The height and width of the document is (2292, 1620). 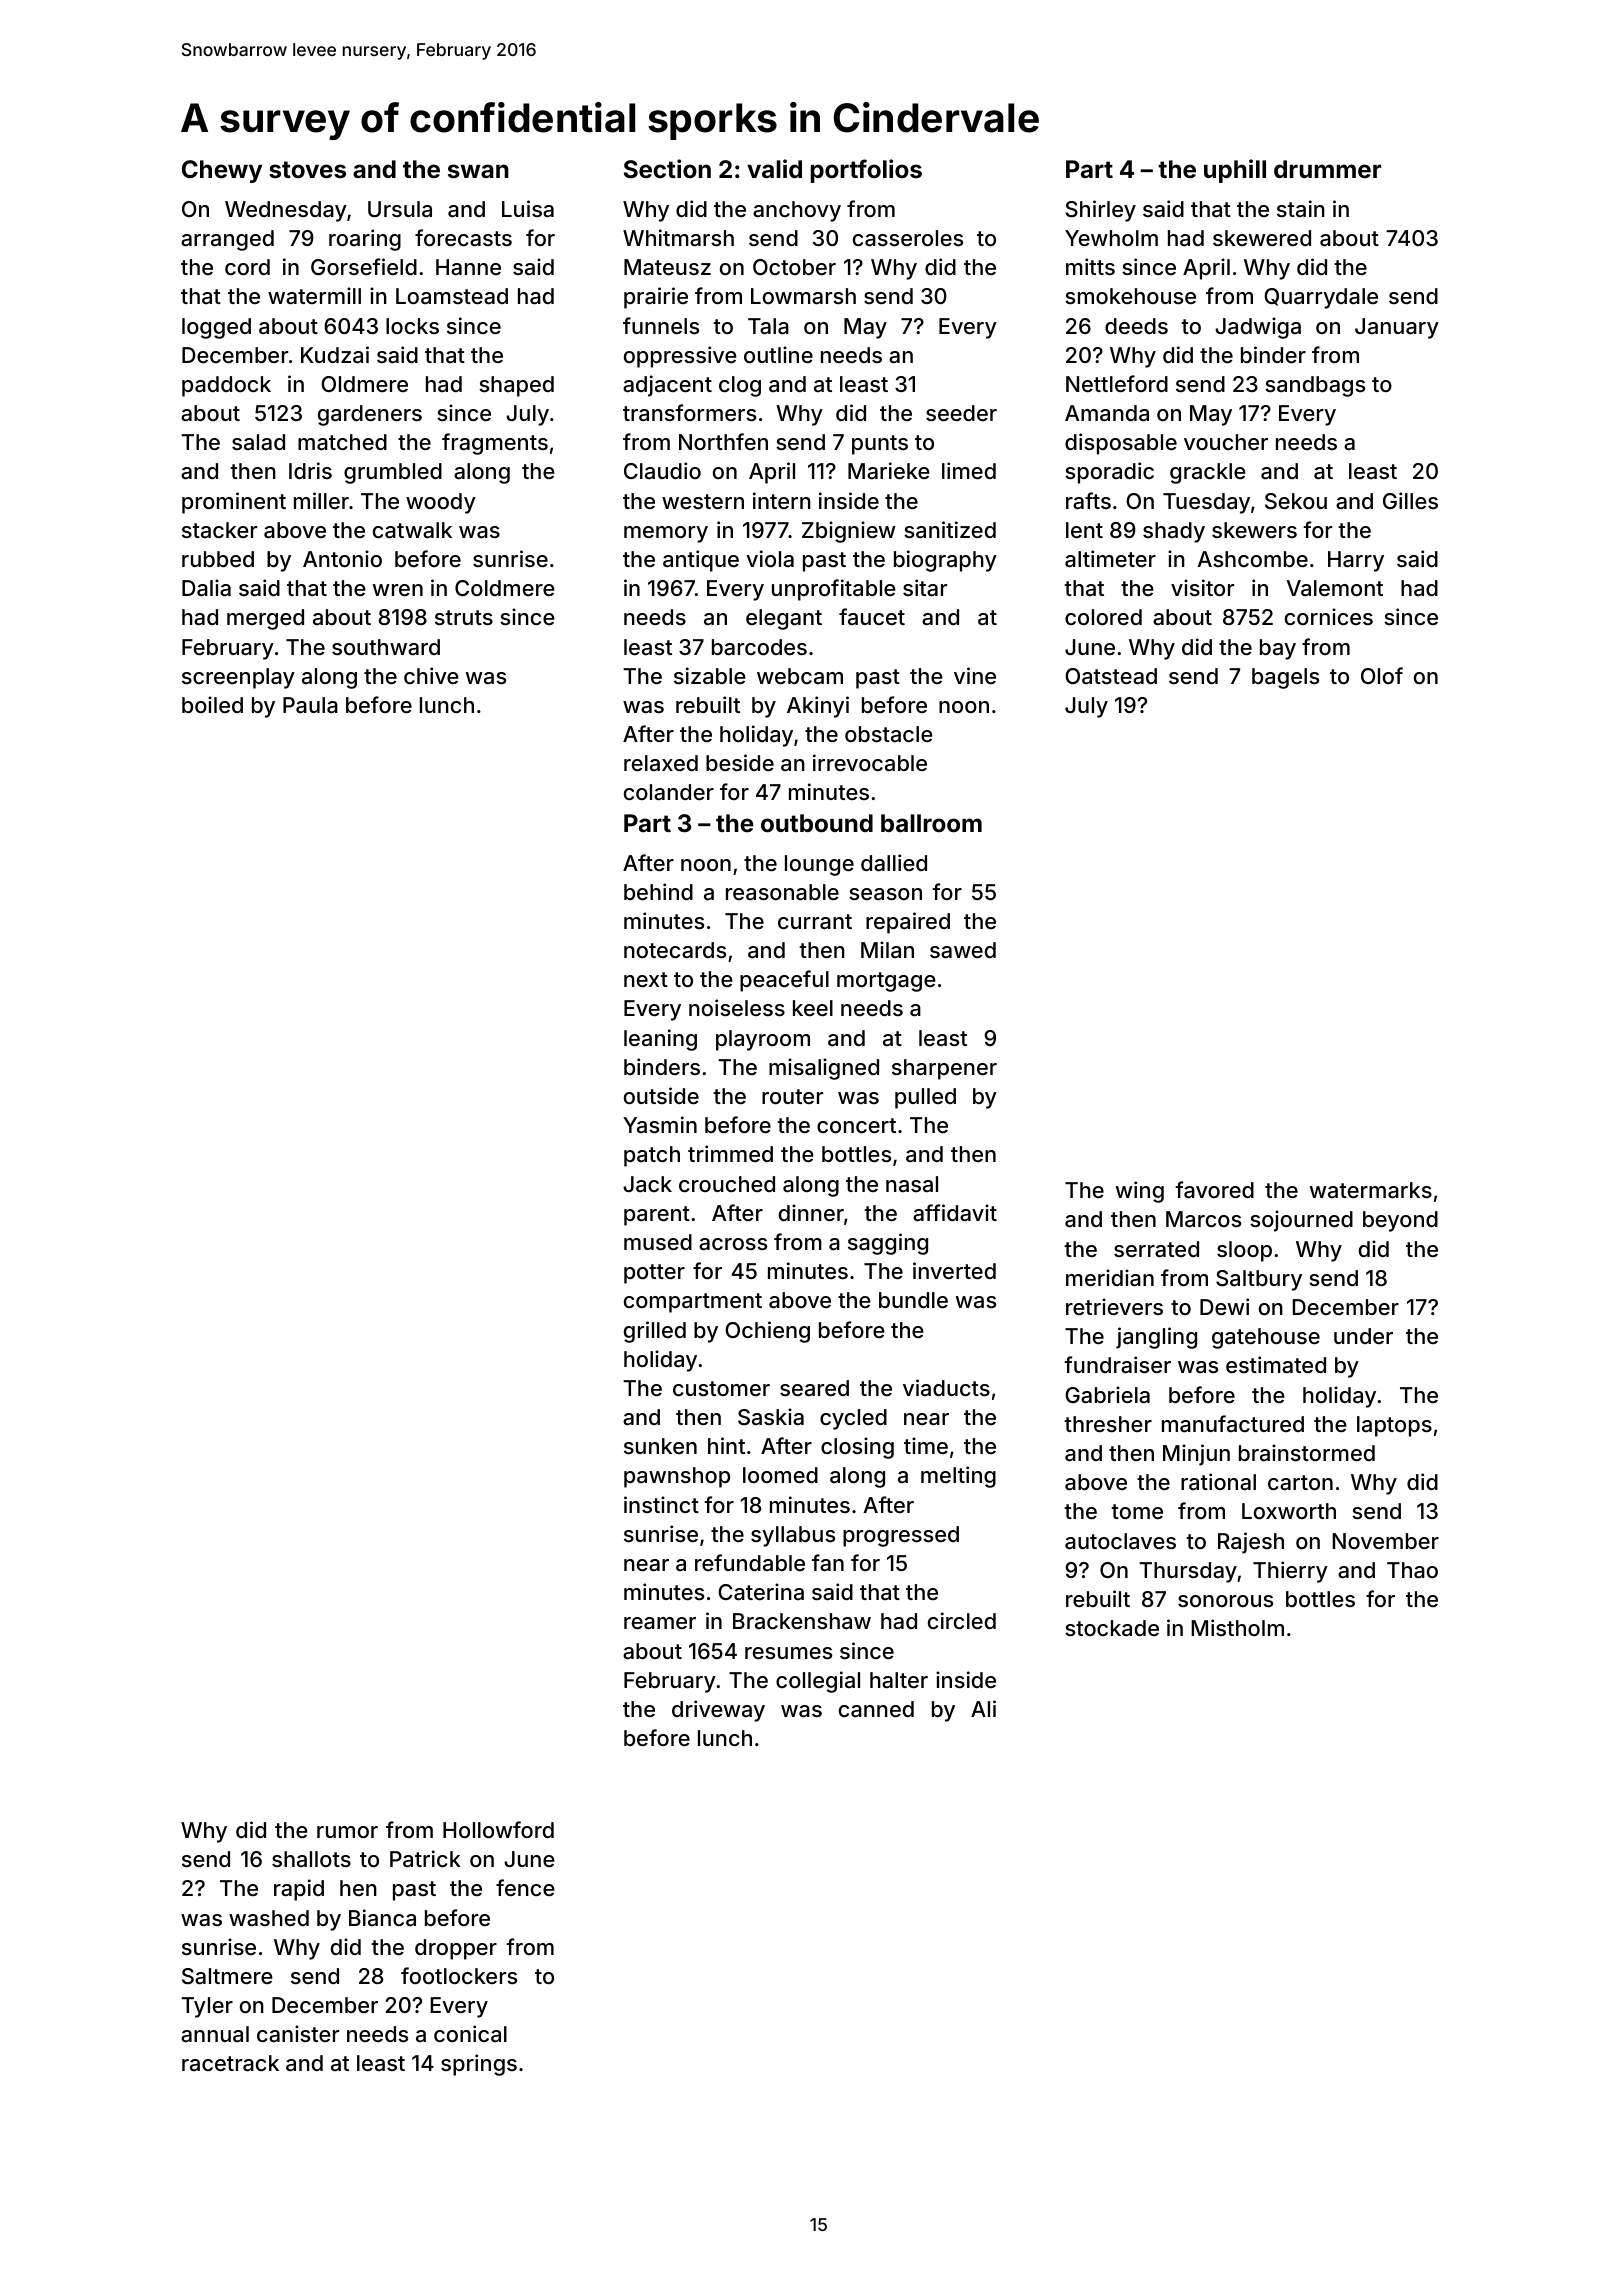 I want to click on Hollowford, so click(x=498, y=1829).
